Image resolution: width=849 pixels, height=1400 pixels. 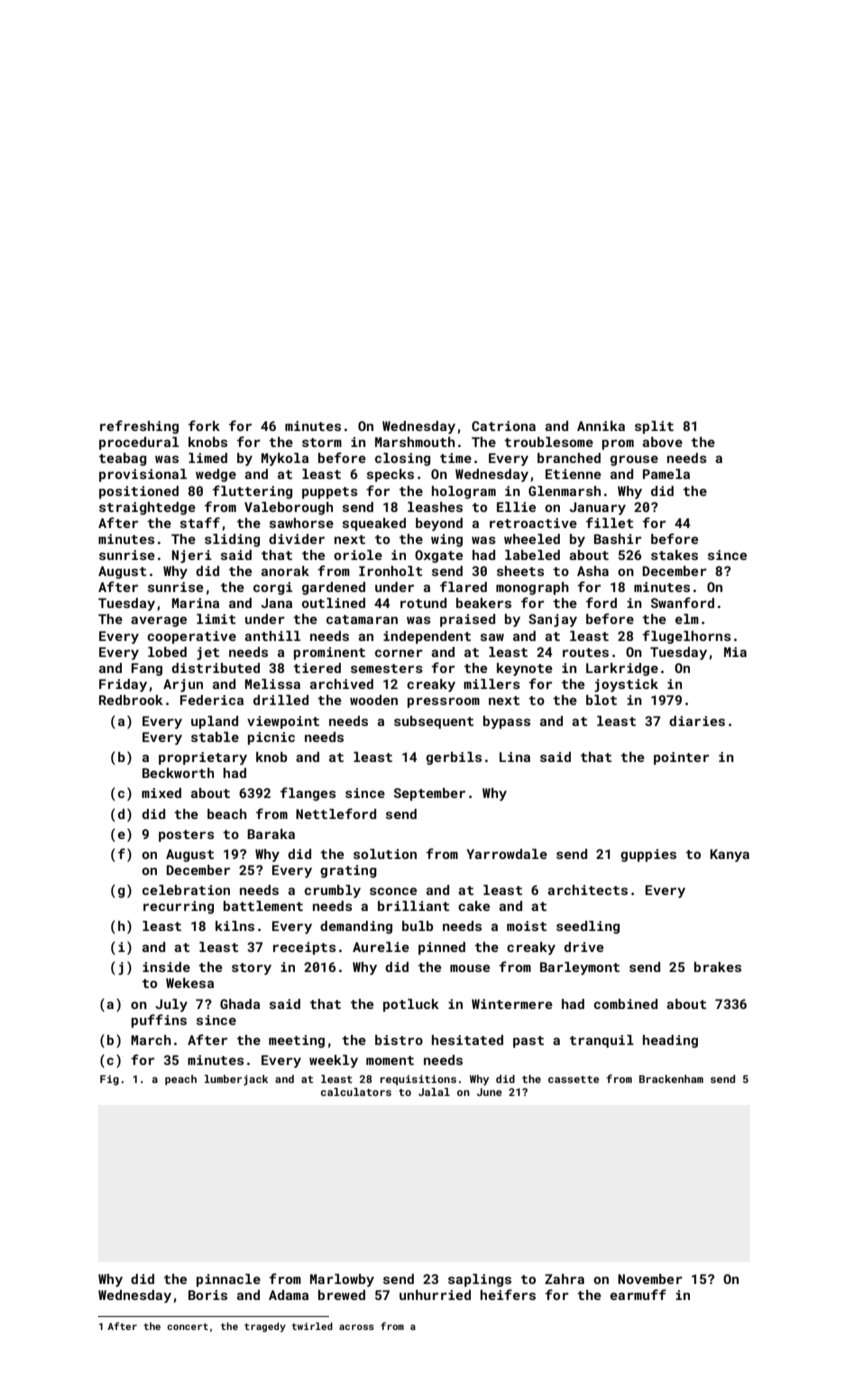 What do you see at coordinates (654, 427) in the screenshot?
I see `split` at bounding box center [654, 427].
